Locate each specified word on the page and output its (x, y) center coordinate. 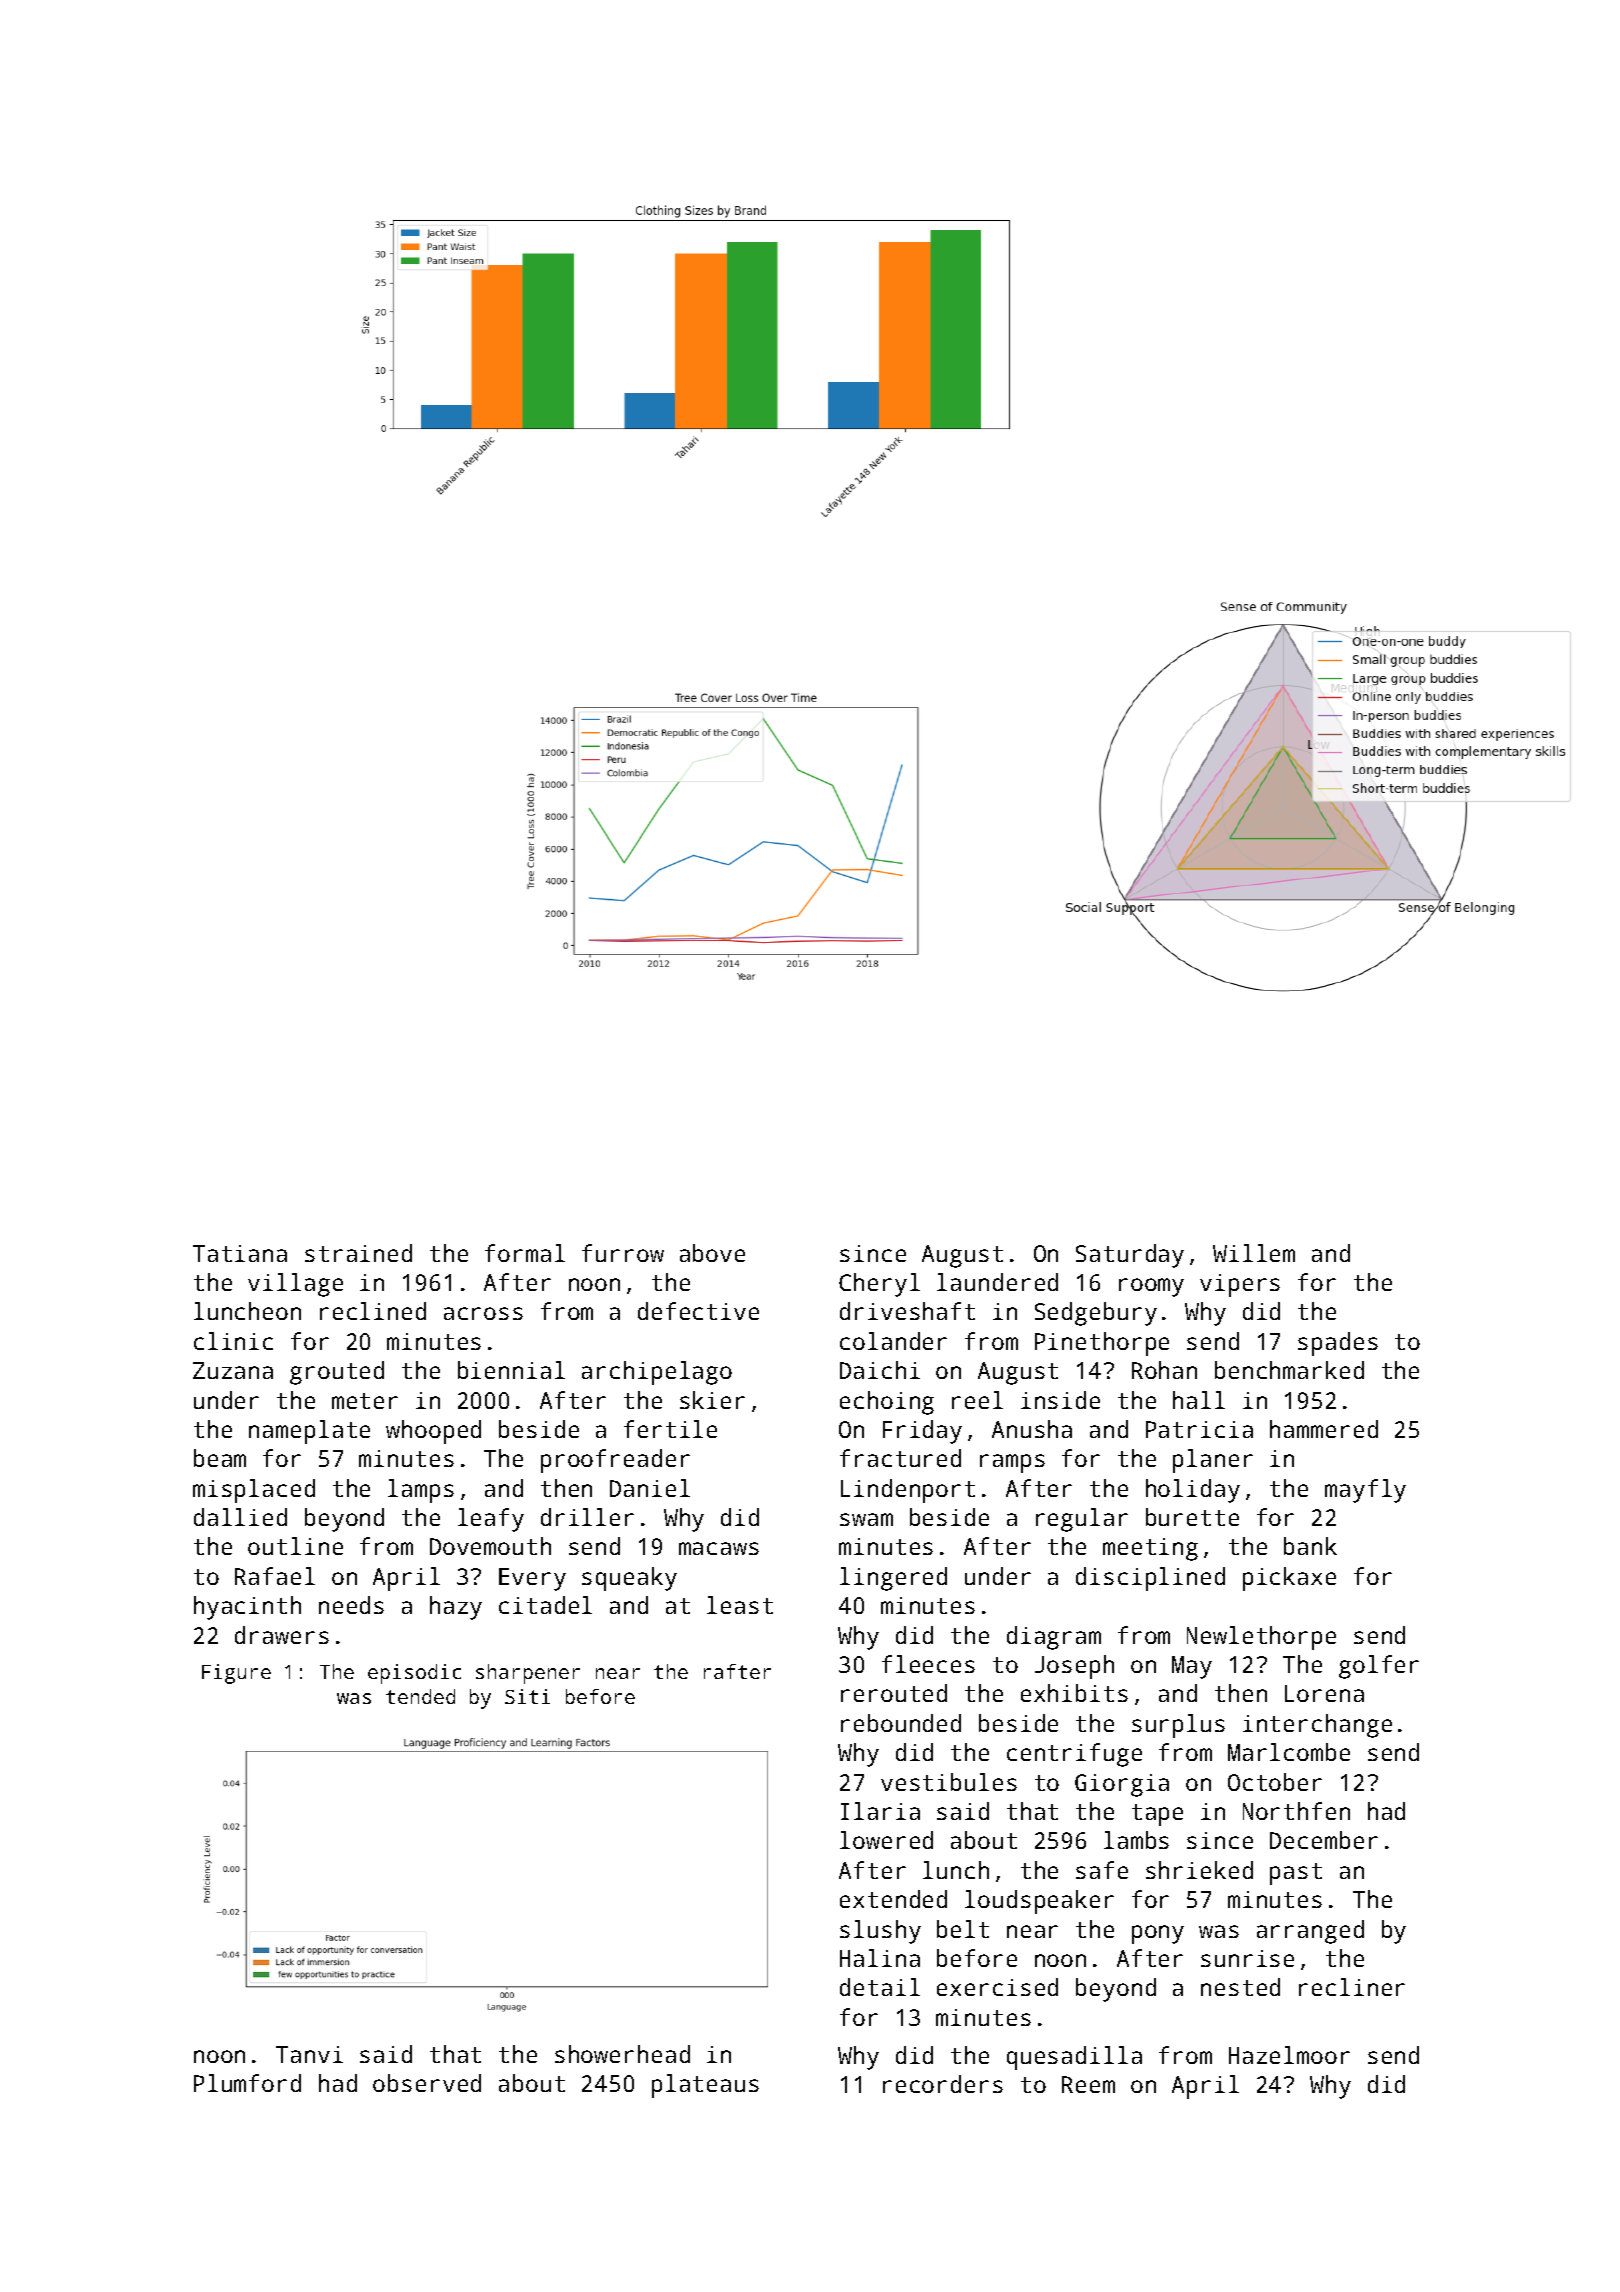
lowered (886, 1840)
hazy (456, 1608)
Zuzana (233, 1370)
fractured (900, 1458)
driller (587, 1517)
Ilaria (880, 1811)
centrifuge (1074, 1755)
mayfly (1365, 1491)
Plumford (247, 2083)
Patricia (1199, 1429)
